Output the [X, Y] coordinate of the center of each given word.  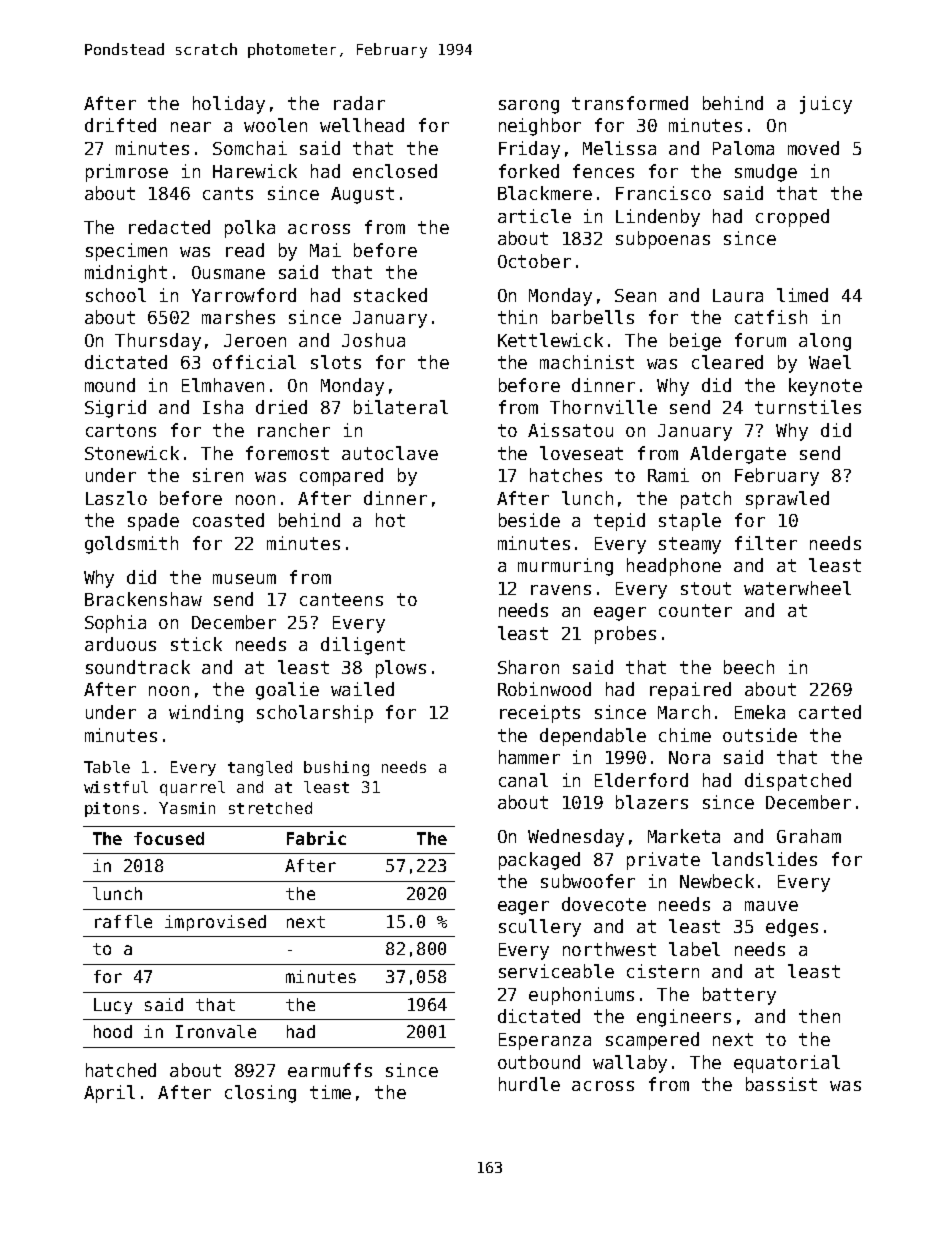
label [694, 949]
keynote [825, 387]
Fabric [316, 838]
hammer [529, 757]
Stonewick [132, 453]
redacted [169, 227]
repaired [690, 691]
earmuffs [330, 1070]
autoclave [390, 453]
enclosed [395, 171]
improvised [215, 923]
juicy [826, 105]
